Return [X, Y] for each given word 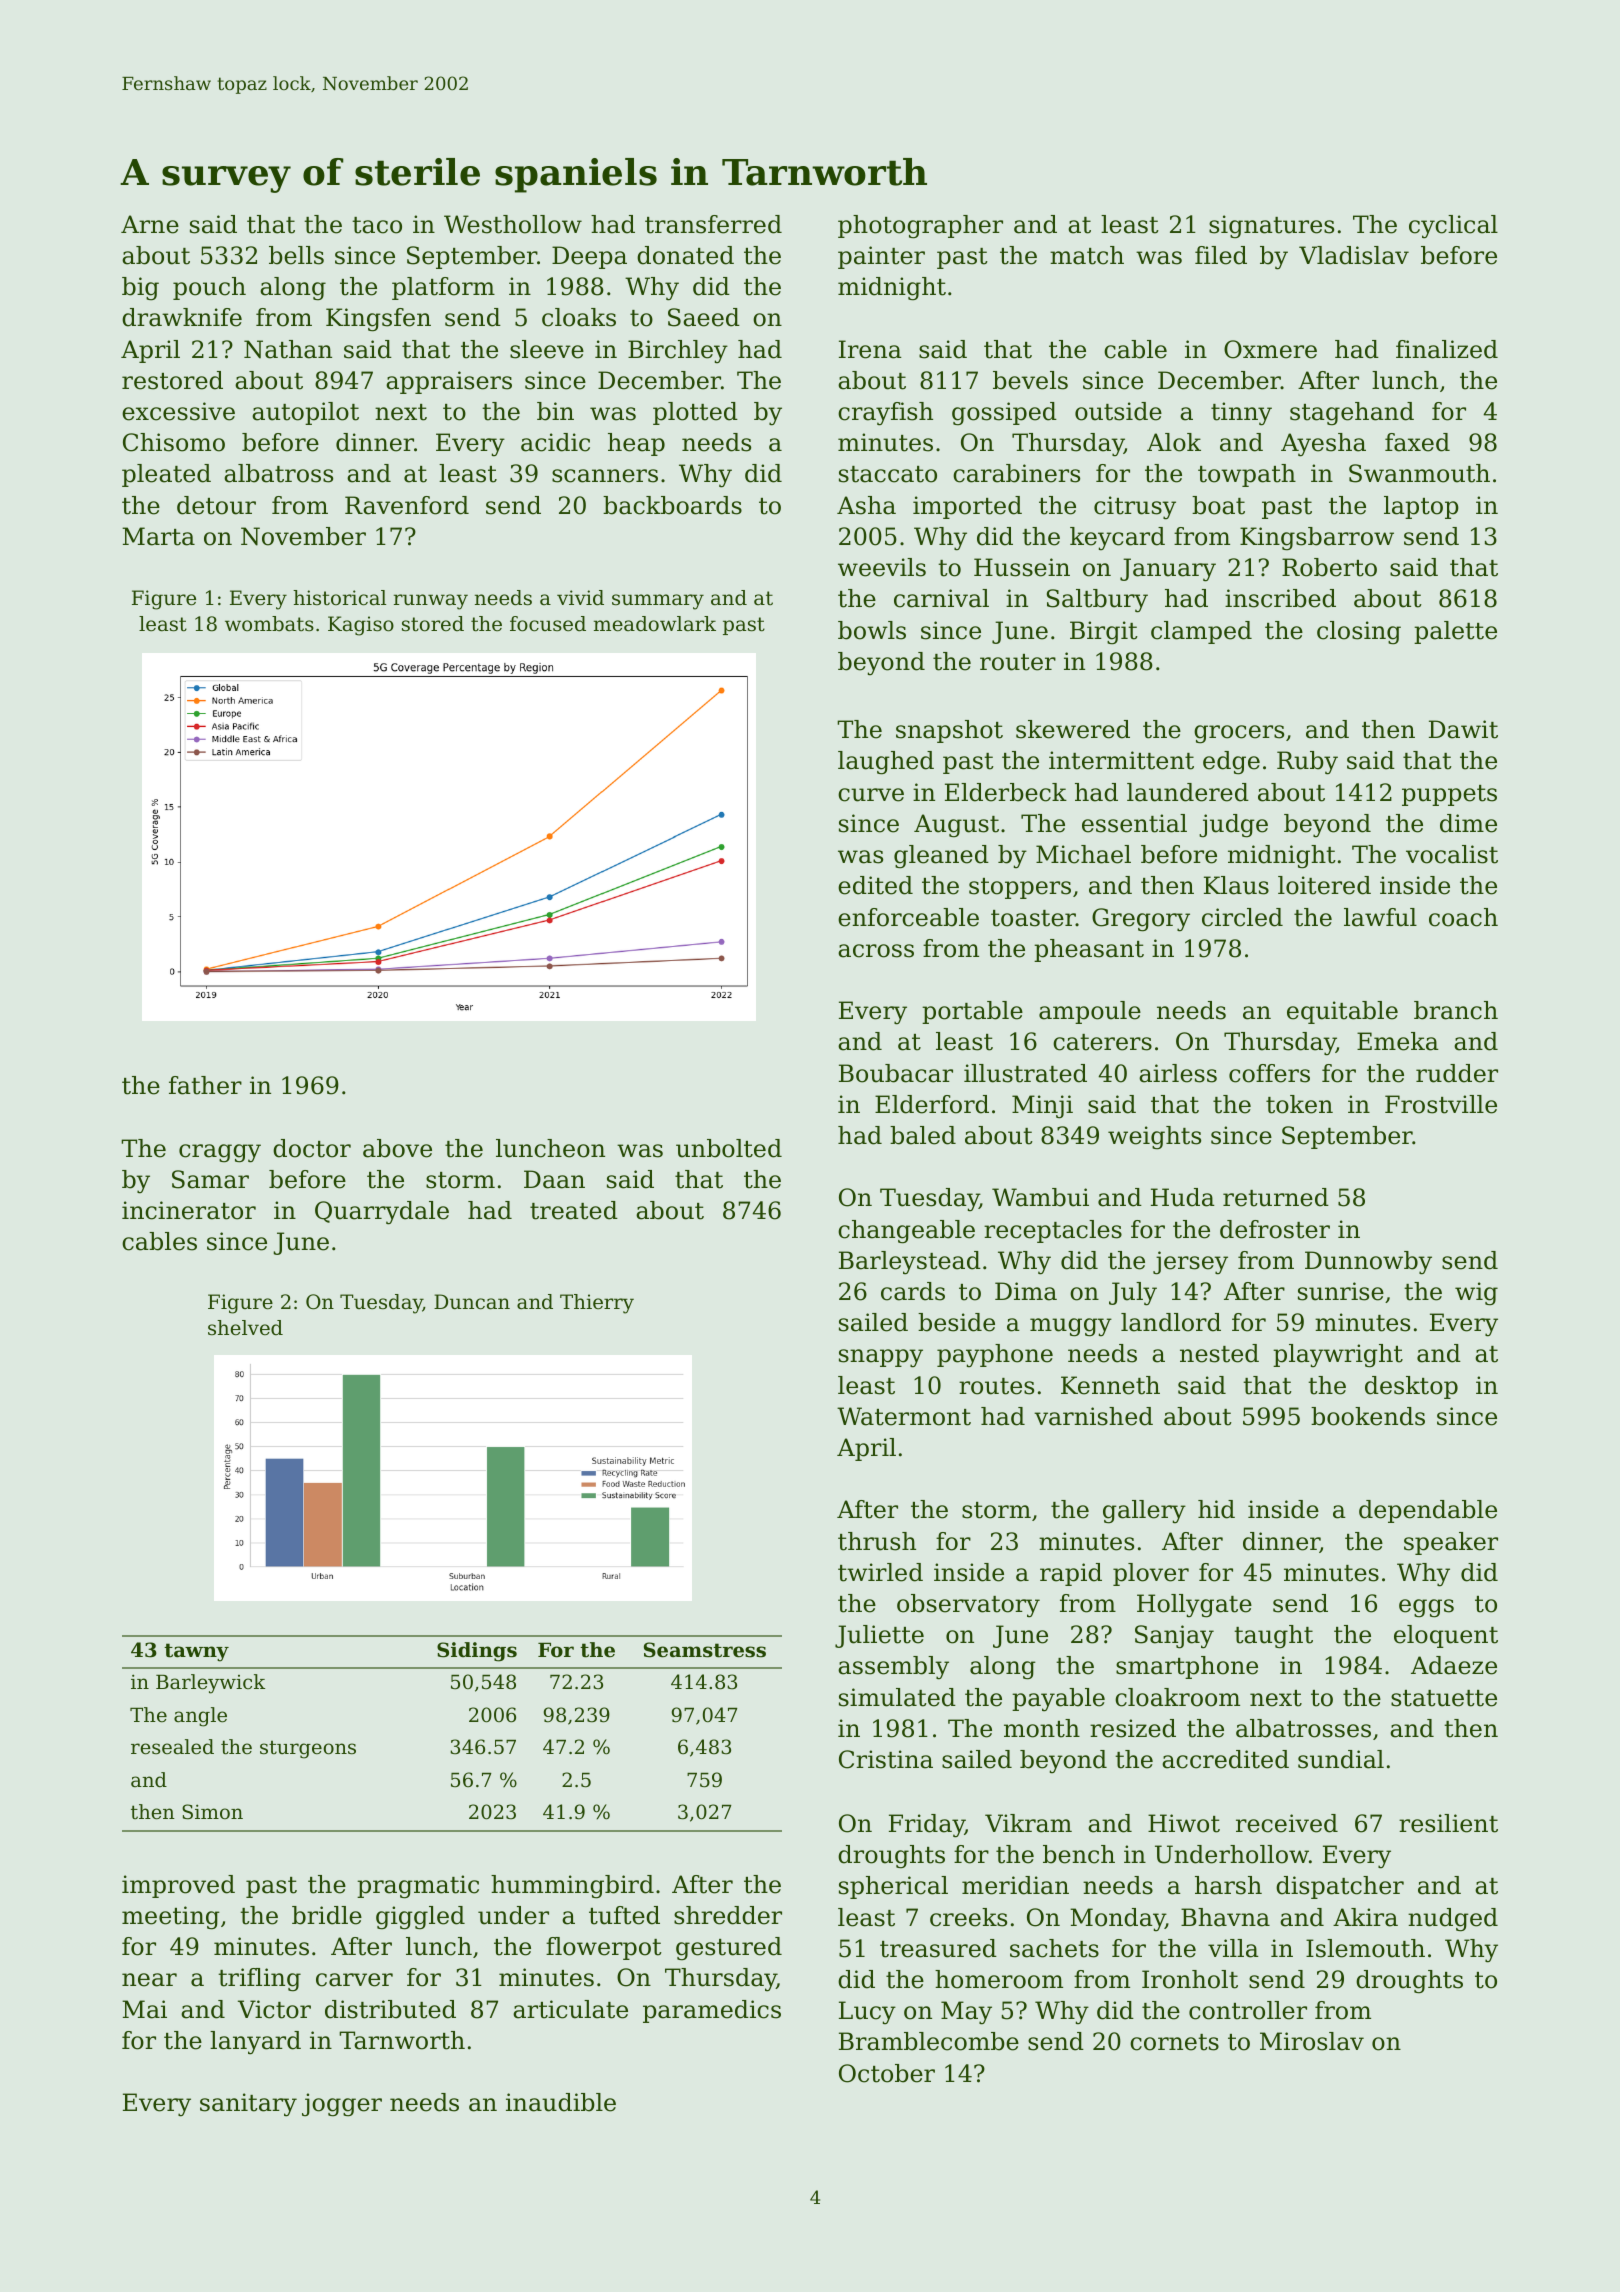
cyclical [1453, 227]
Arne [150, 224]
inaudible [561, 2102]
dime [1468, 823]
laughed [886, 763]
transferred [713, 224]
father [205, 1085]
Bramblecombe [929, 2041]
